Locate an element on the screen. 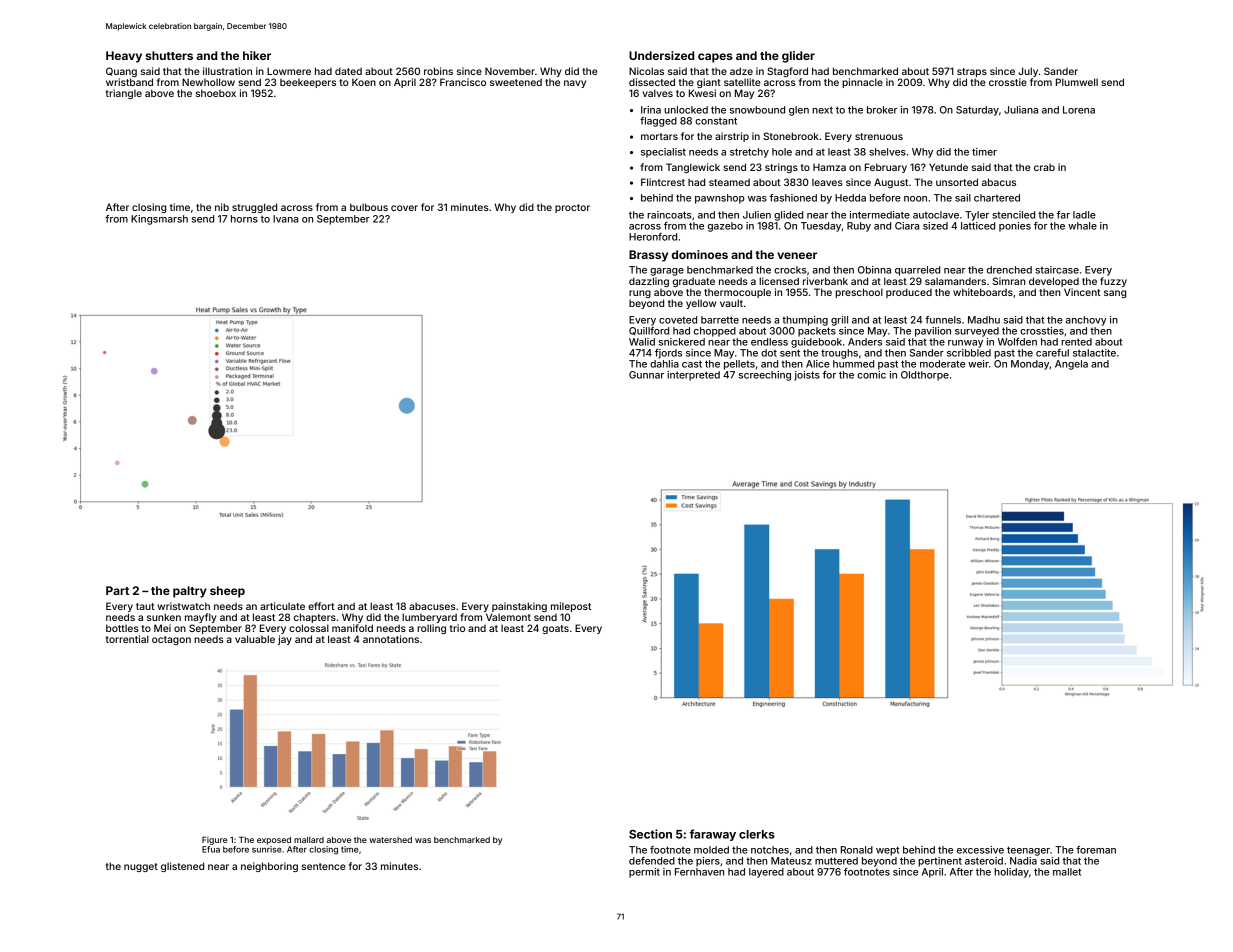  Section is located at coordinates (650, 834).
